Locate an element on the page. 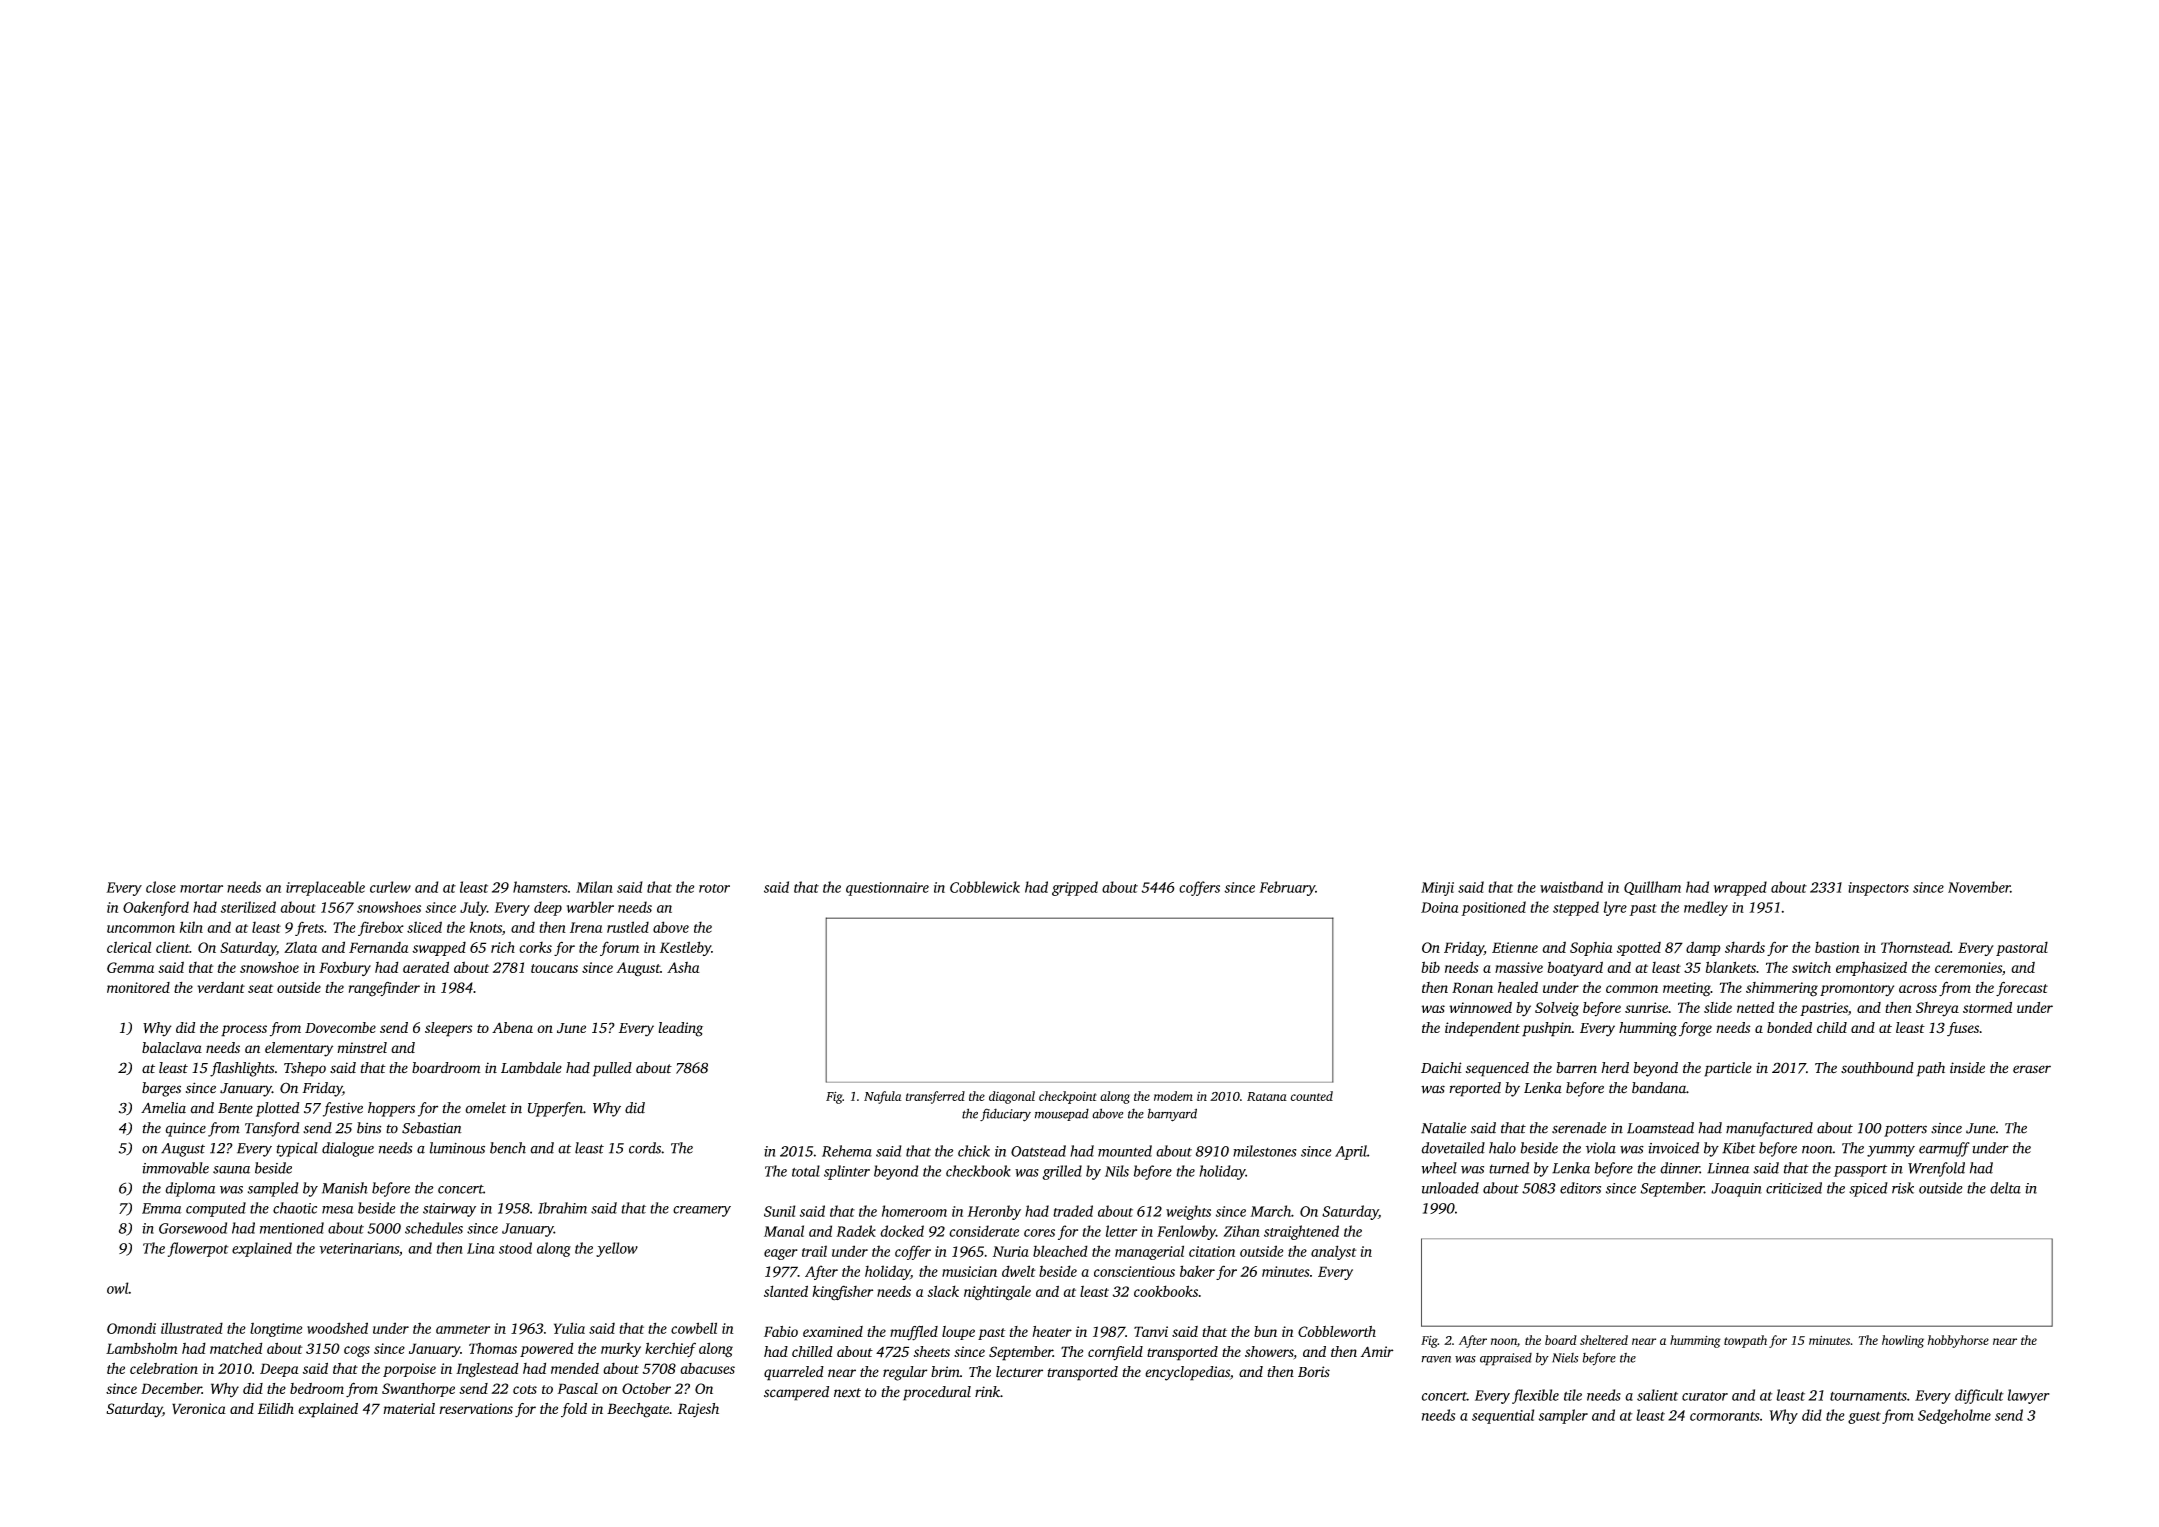 The height and width of the page is (1527, 2159). kiln is located at coordinates (191, 927).
